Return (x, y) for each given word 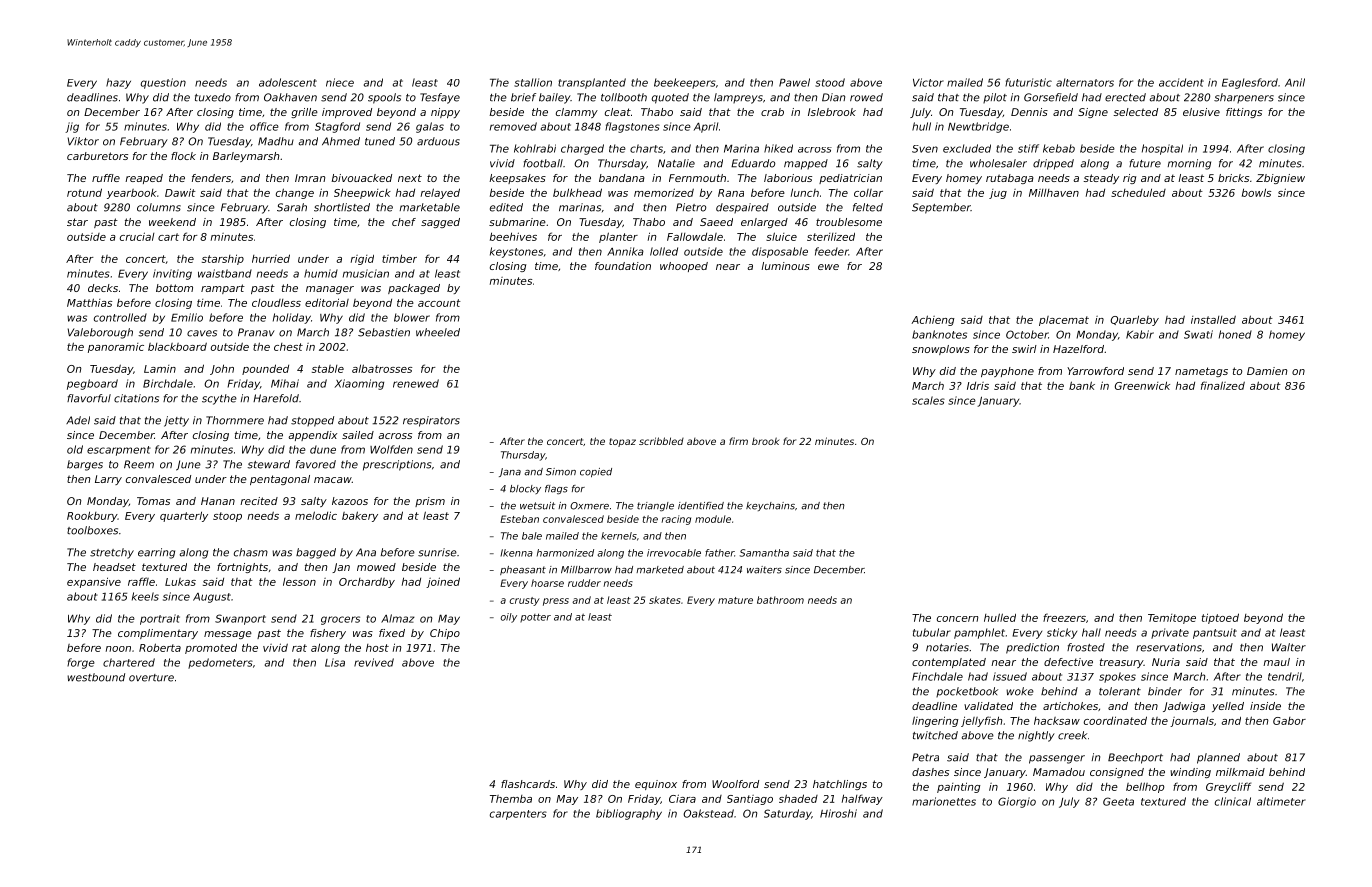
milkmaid (1240, 772)
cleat (618, 112)
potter (535, 618)
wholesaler (998, 163)
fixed (392, 633)
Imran (310, 178)
